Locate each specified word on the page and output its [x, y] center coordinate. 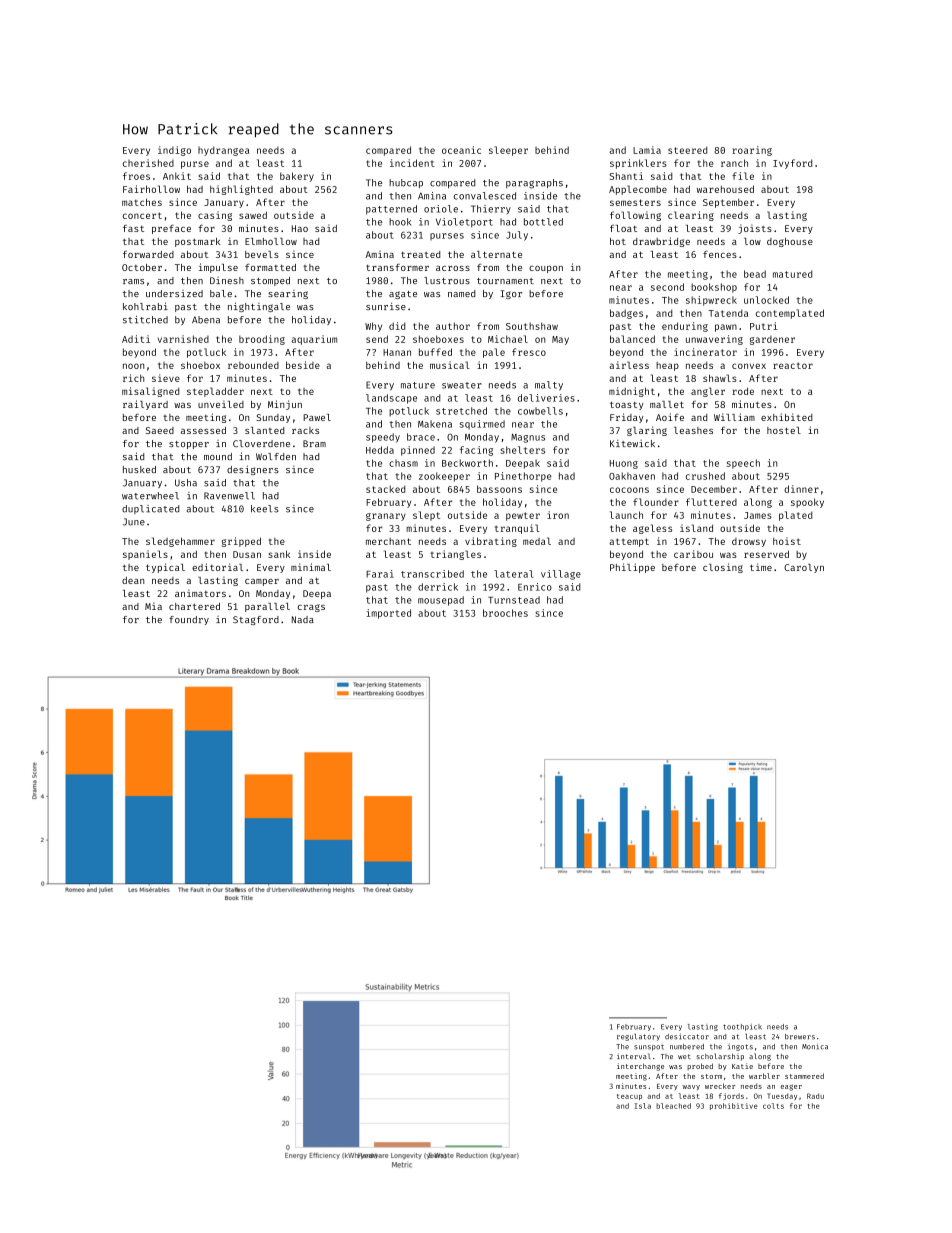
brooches [505, 613]
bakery [297, 177]
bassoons [499, 489]
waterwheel [150, 496]
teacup [629, 1097]
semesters [635, 202]
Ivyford [792, 164]
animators [200, 593]
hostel [784, 430]
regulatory [638, 1037]
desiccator [687, 1036]
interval [634, 1056]
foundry [189, 620]
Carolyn [804, 568]
